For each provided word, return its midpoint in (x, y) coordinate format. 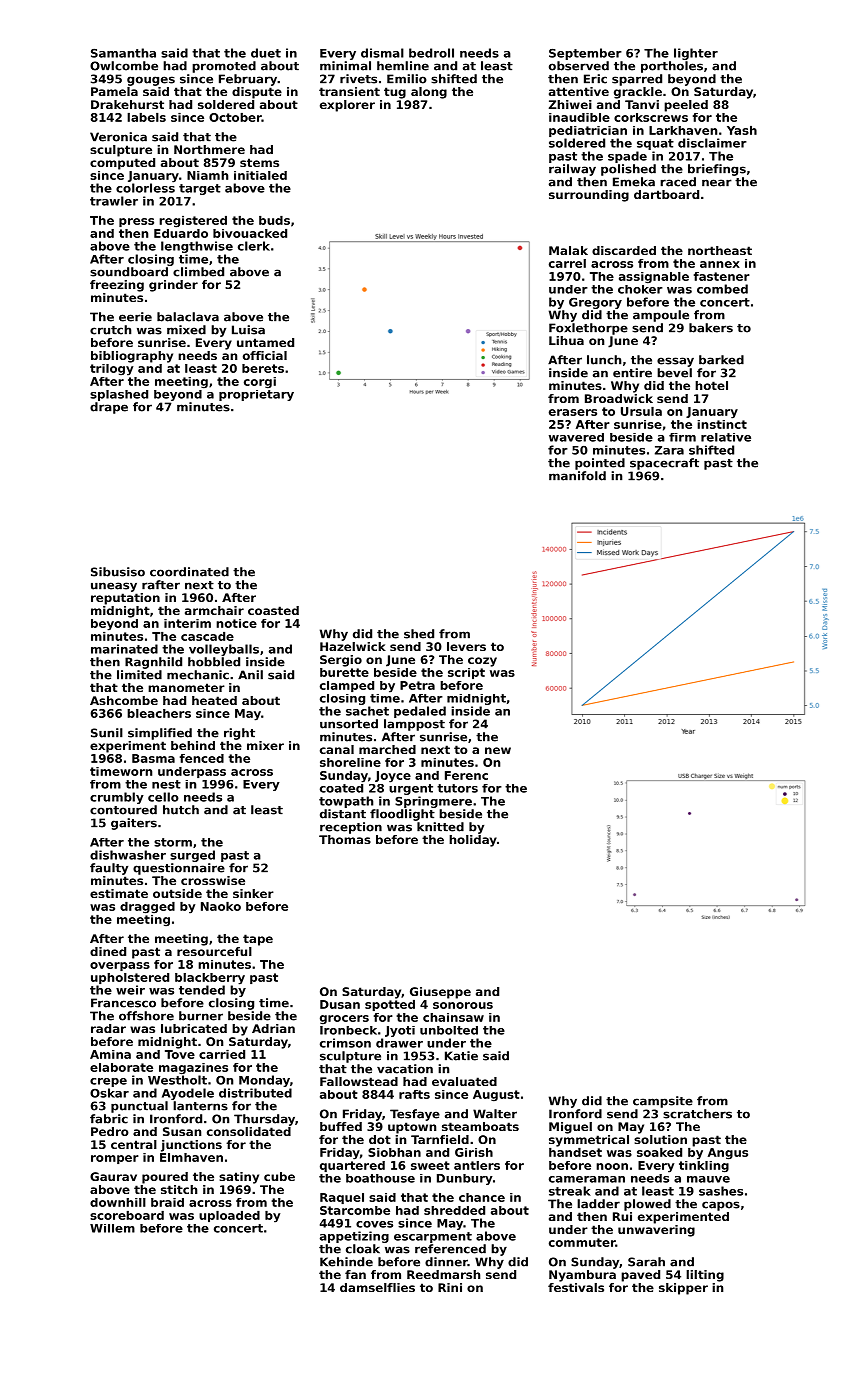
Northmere (209, 149)
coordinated (189, 572)
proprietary (256, 395)
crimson (345, 1043)
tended (202, 990)
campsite (663, 1102)
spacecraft (664, 464)
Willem (112, 1228)
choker (640, 289)
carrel (567, 263)
